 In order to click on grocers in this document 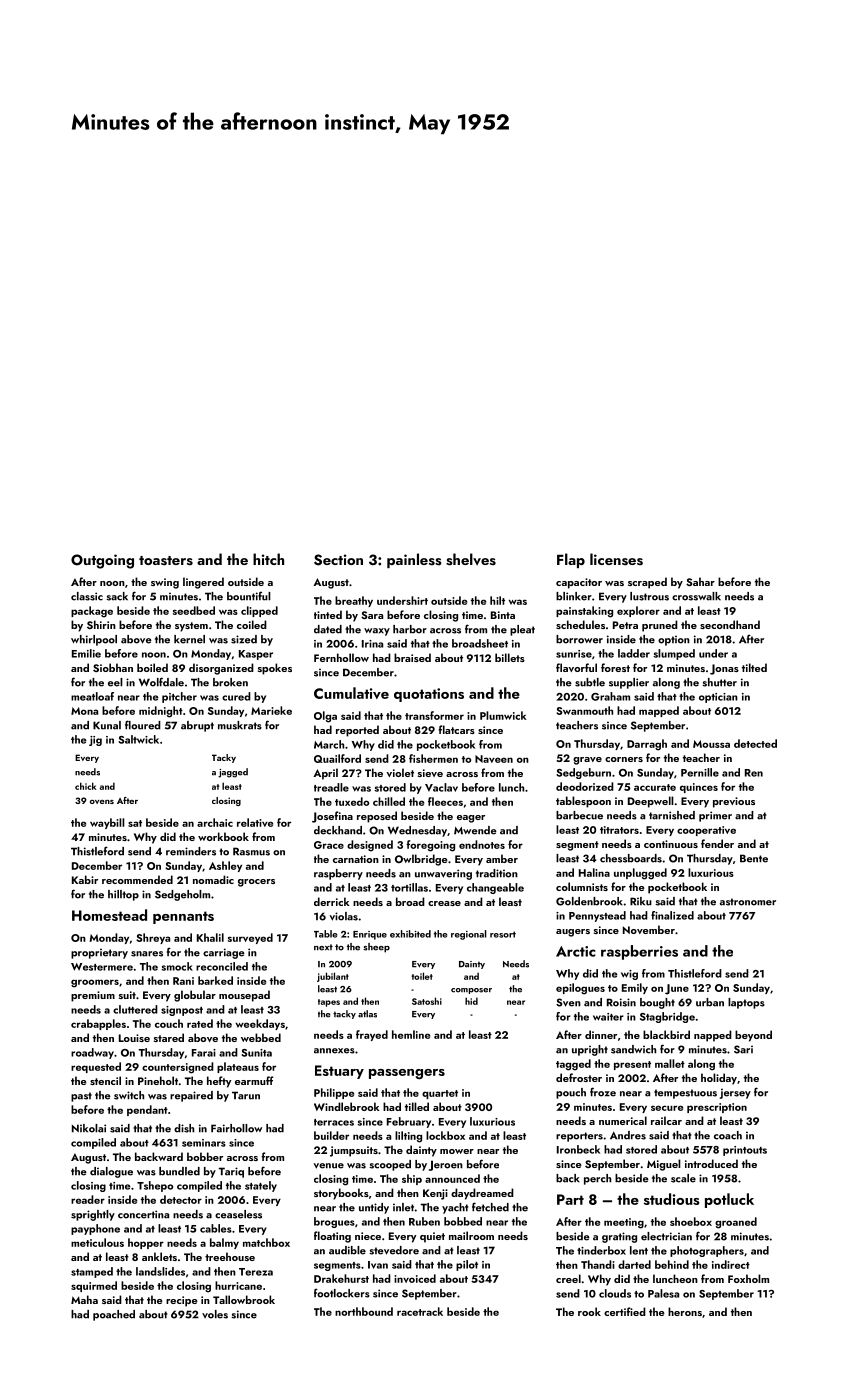, I will do `click(256, 883)`.
